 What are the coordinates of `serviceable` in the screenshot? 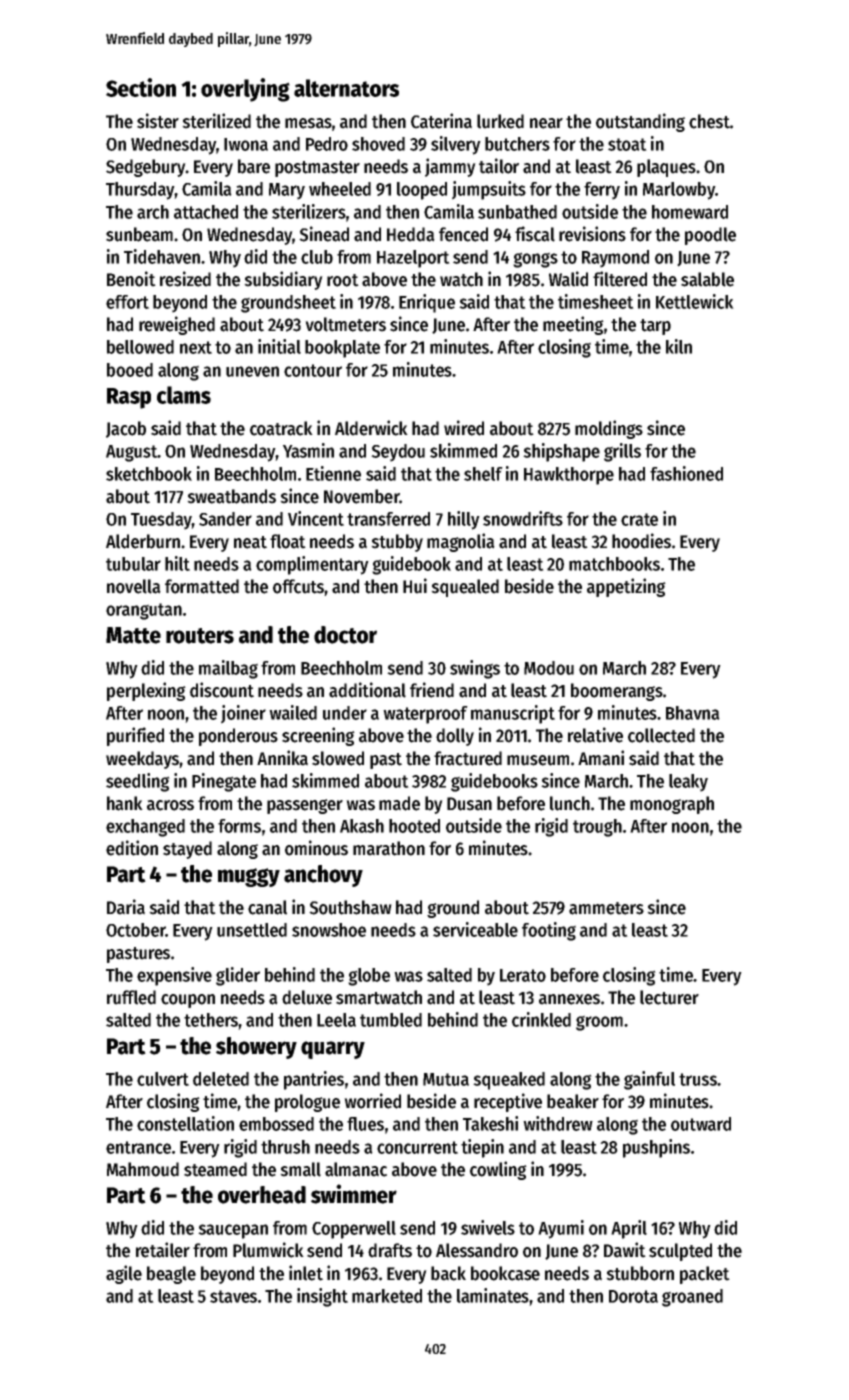 It's located at (475, 929).
